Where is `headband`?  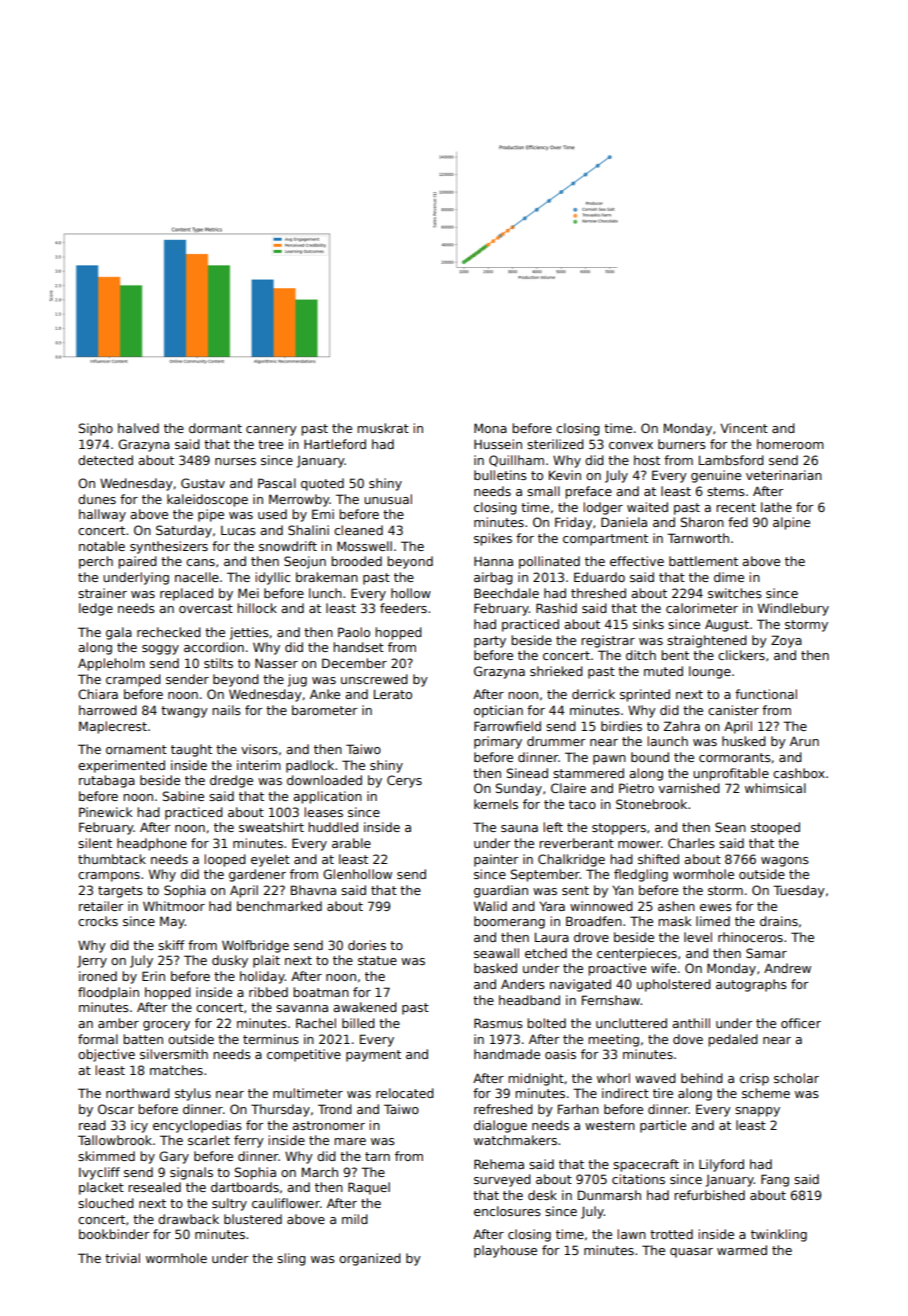 headband is located at coordinates (529, 1000).
